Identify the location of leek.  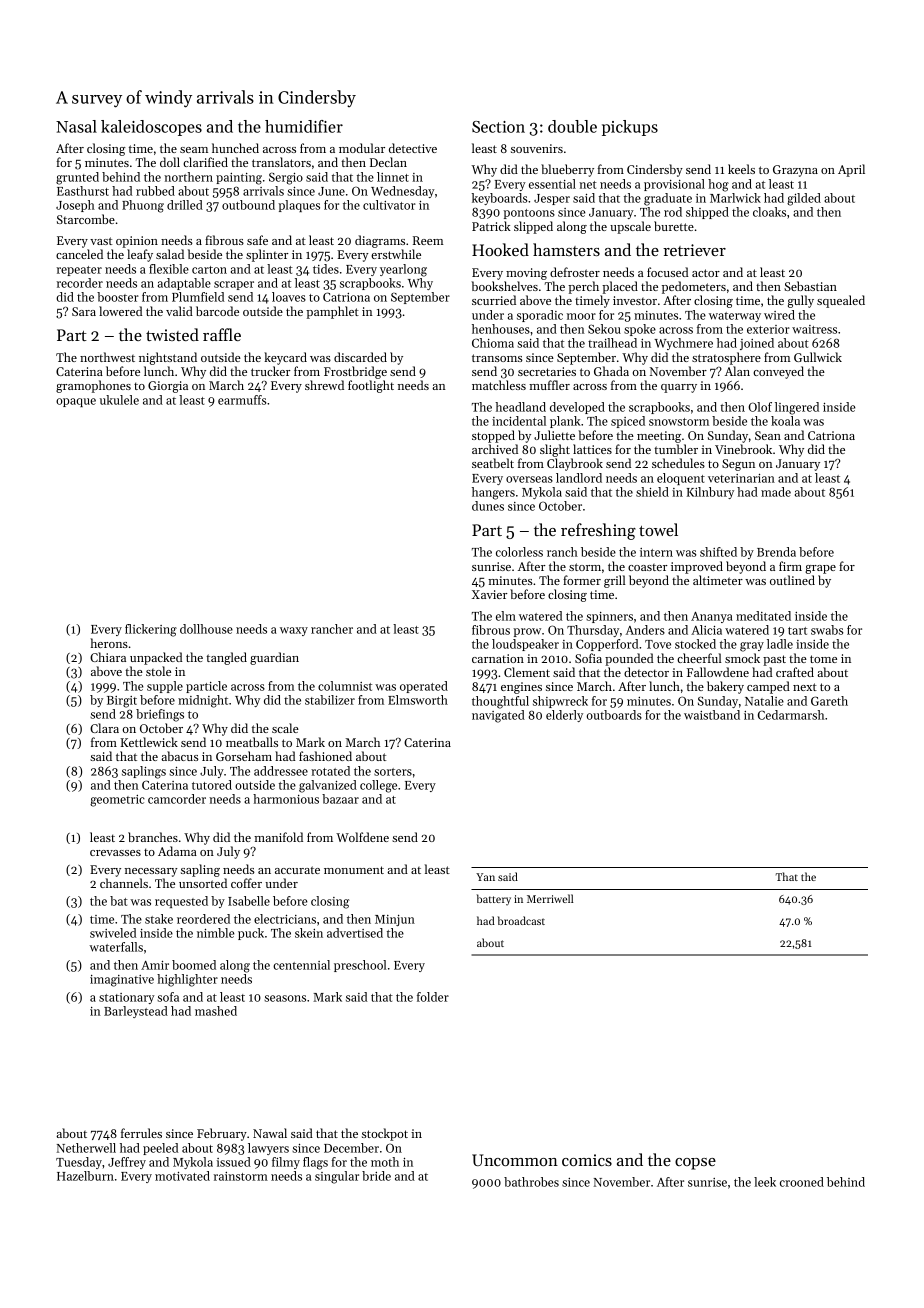
(765, 1182).
